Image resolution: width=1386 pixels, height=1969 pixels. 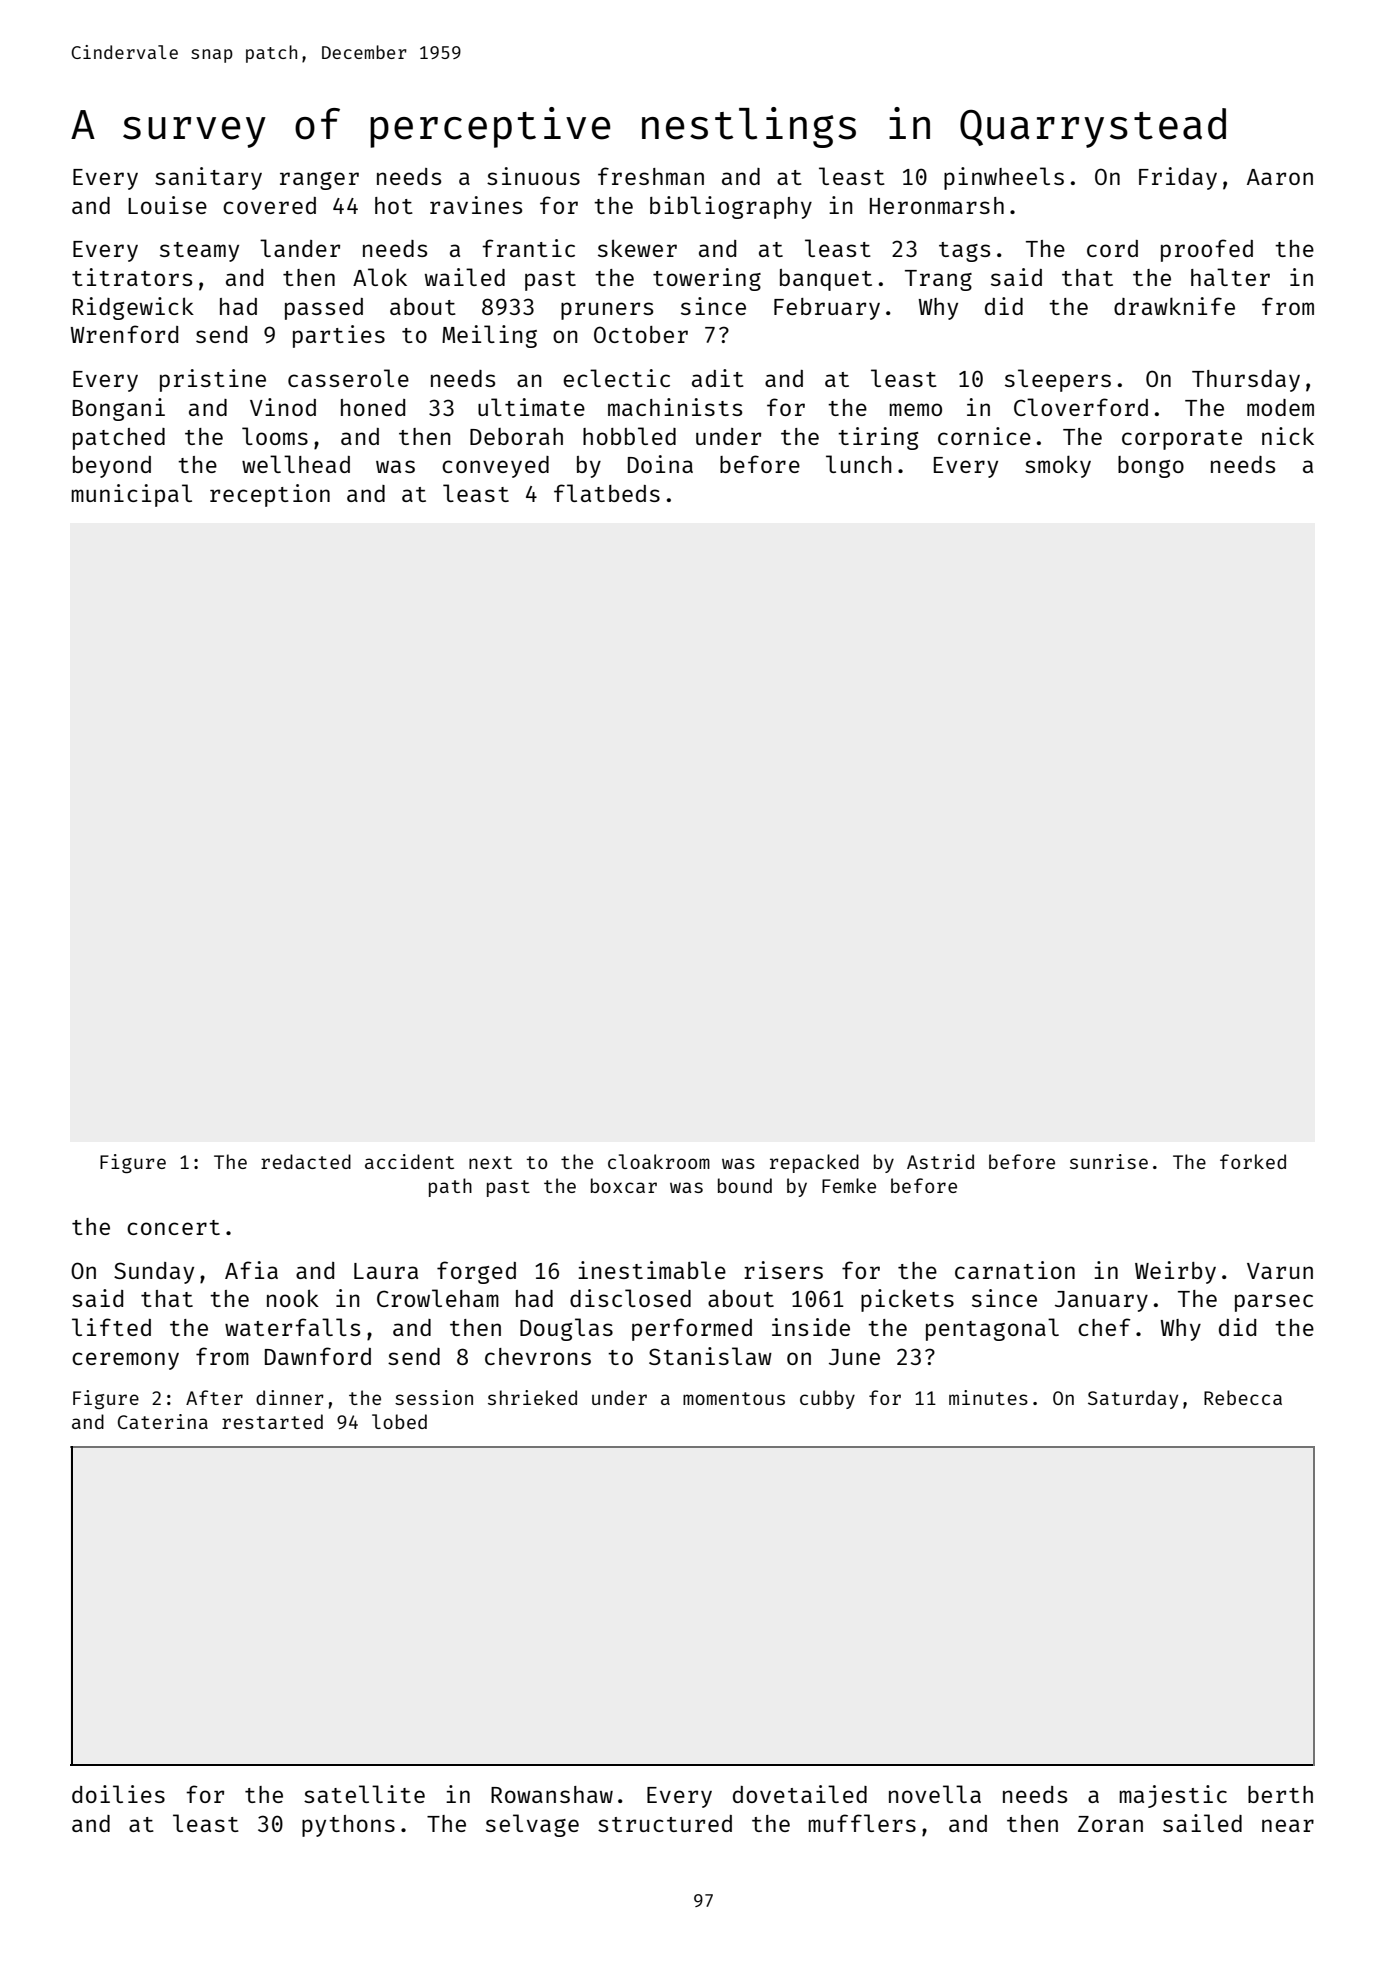 I want to click on forged, so click(x=476, y=1272).
